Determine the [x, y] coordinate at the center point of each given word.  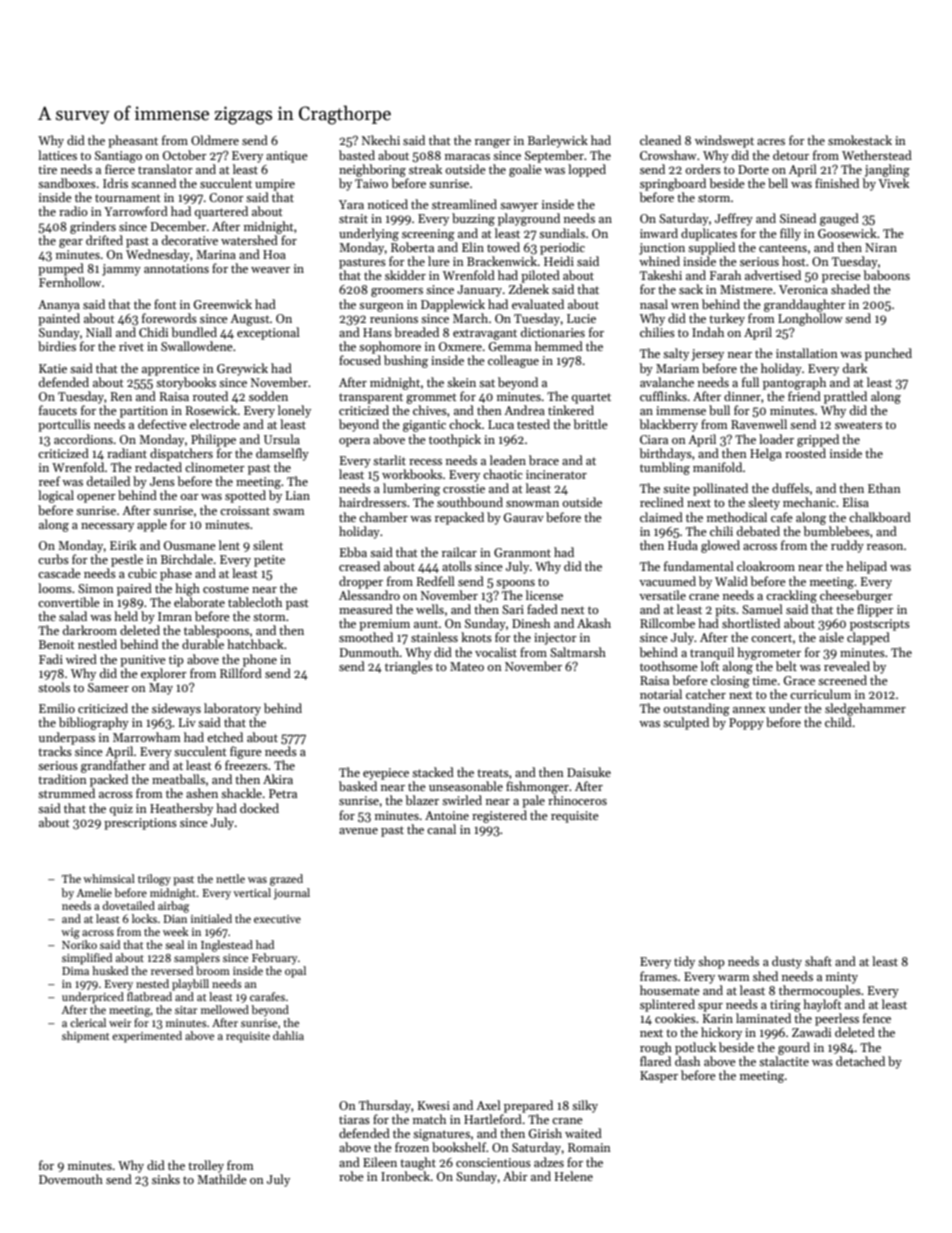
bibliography [94, 723]
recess [425, 462]
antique [287, 157]
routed [210, 396]
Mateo [467, 666]
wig [70, 933]
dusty [787, 962]
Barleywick [558, 141]
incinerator [556, 474]
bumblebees [836, 531]
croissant [245, 510]
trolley [206, 1166]
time [764, 680]
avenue [358, 831]
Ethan [884, 488]
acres [771, 142]
